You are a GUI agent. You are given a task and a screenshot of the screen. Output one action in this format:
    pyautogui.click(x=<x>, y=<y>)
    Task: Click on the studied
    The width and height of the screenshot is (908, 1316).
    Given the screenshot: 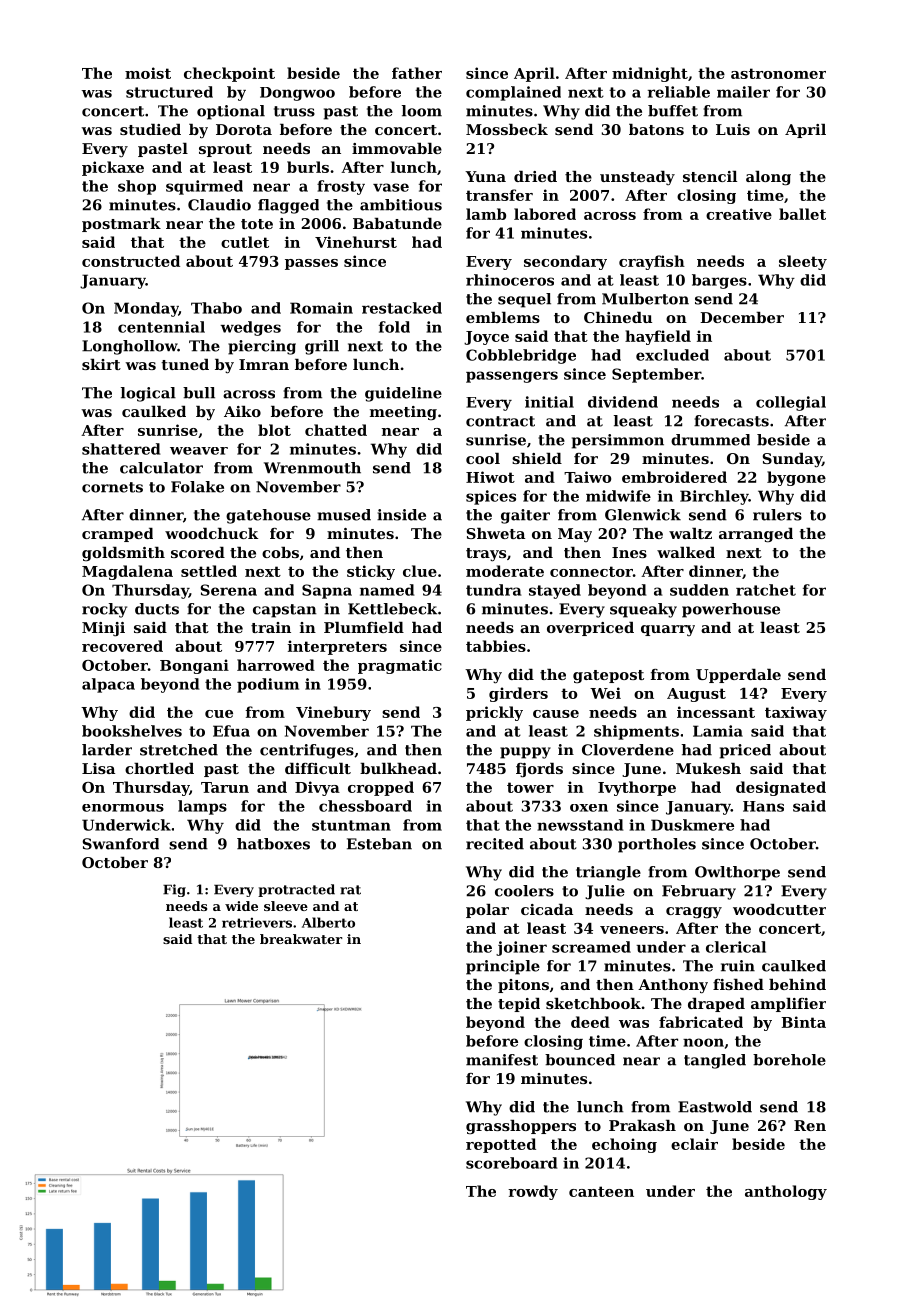 What is the action you would take?
    pyautogui.click(x=150, y=129)
